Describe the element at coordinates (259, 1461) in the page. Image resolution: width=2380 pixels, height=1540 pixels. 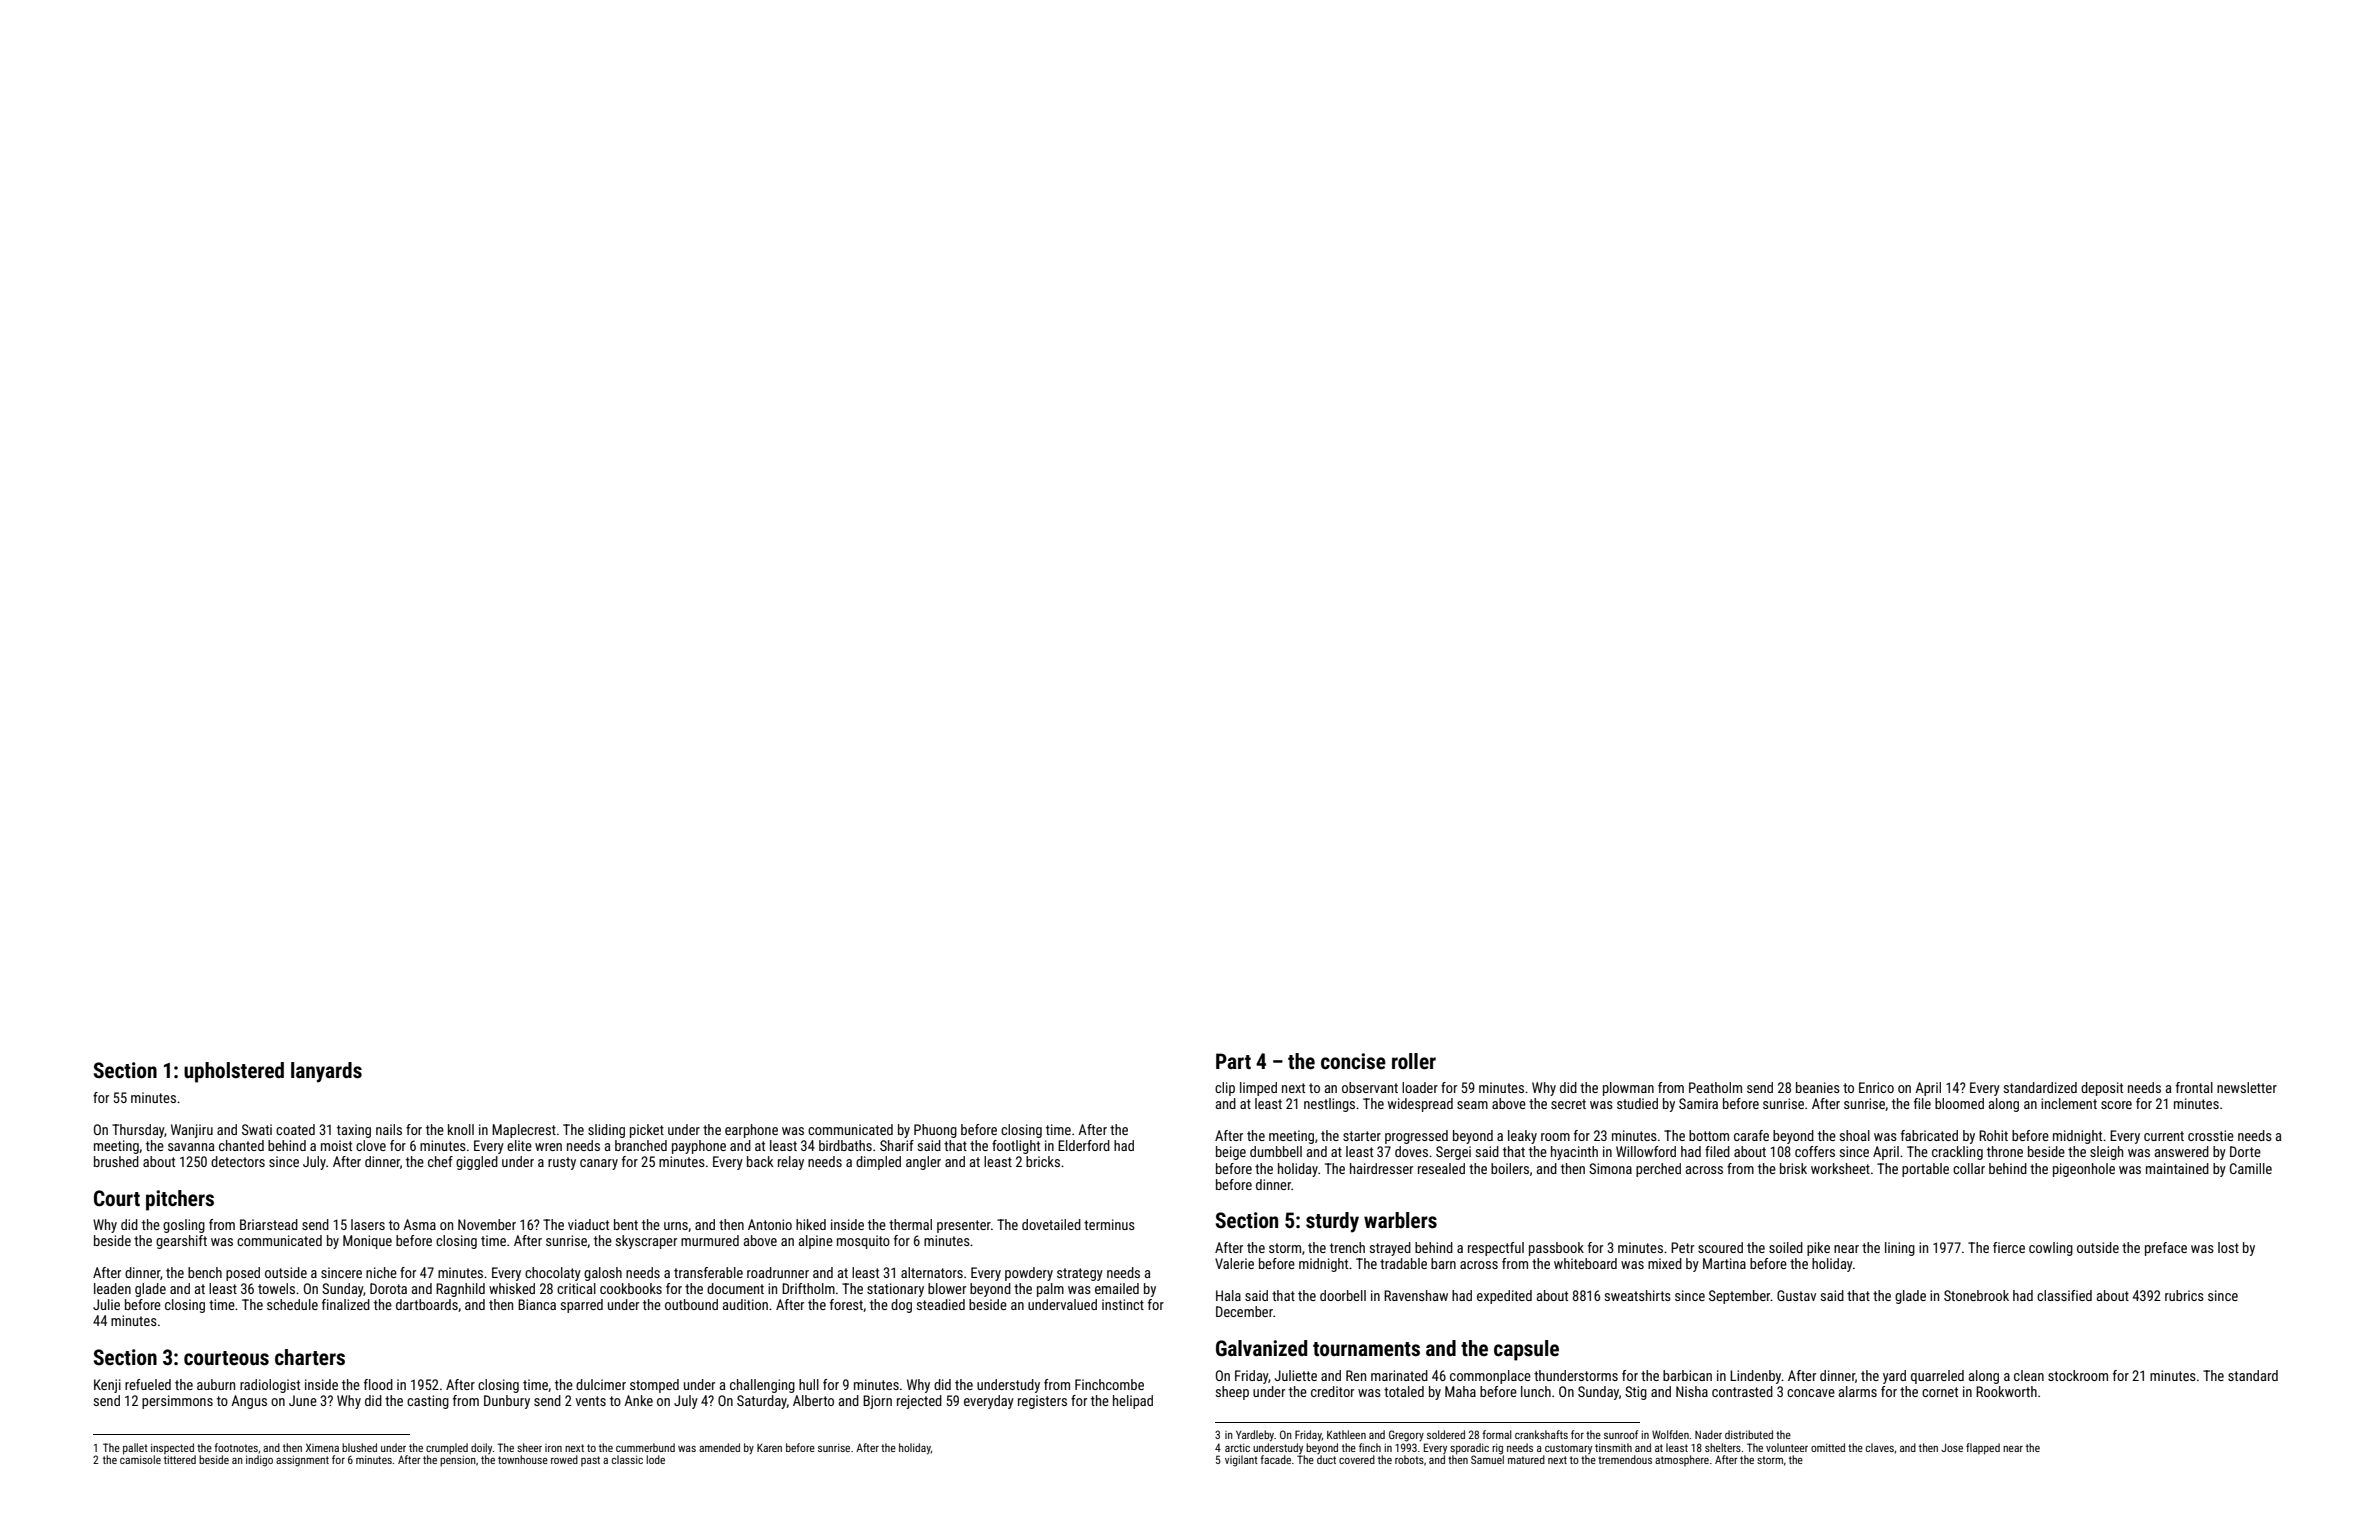
I see `indigo` at that location.
